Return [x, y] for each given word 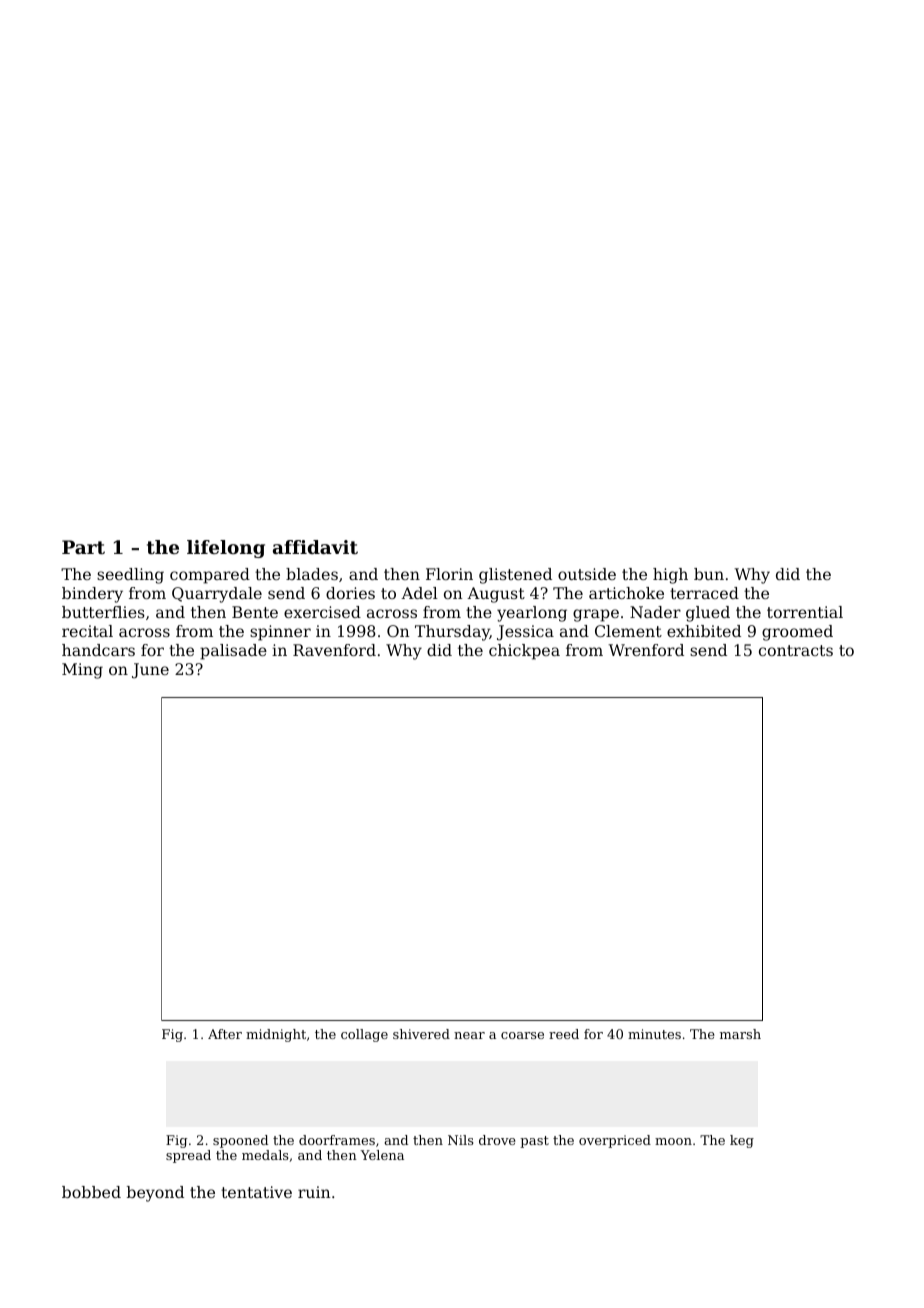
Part [83, 547]
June [150, 671]
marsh [740, 1034]
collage [364, 1035]
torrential [805, 612]
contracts [796, 650]
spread [188, 1156]
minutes [654, 1034]
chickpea [524, 652]
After [225, 1034]
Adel [419, 593]
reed [564, 1034]
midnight [276, 1035]
